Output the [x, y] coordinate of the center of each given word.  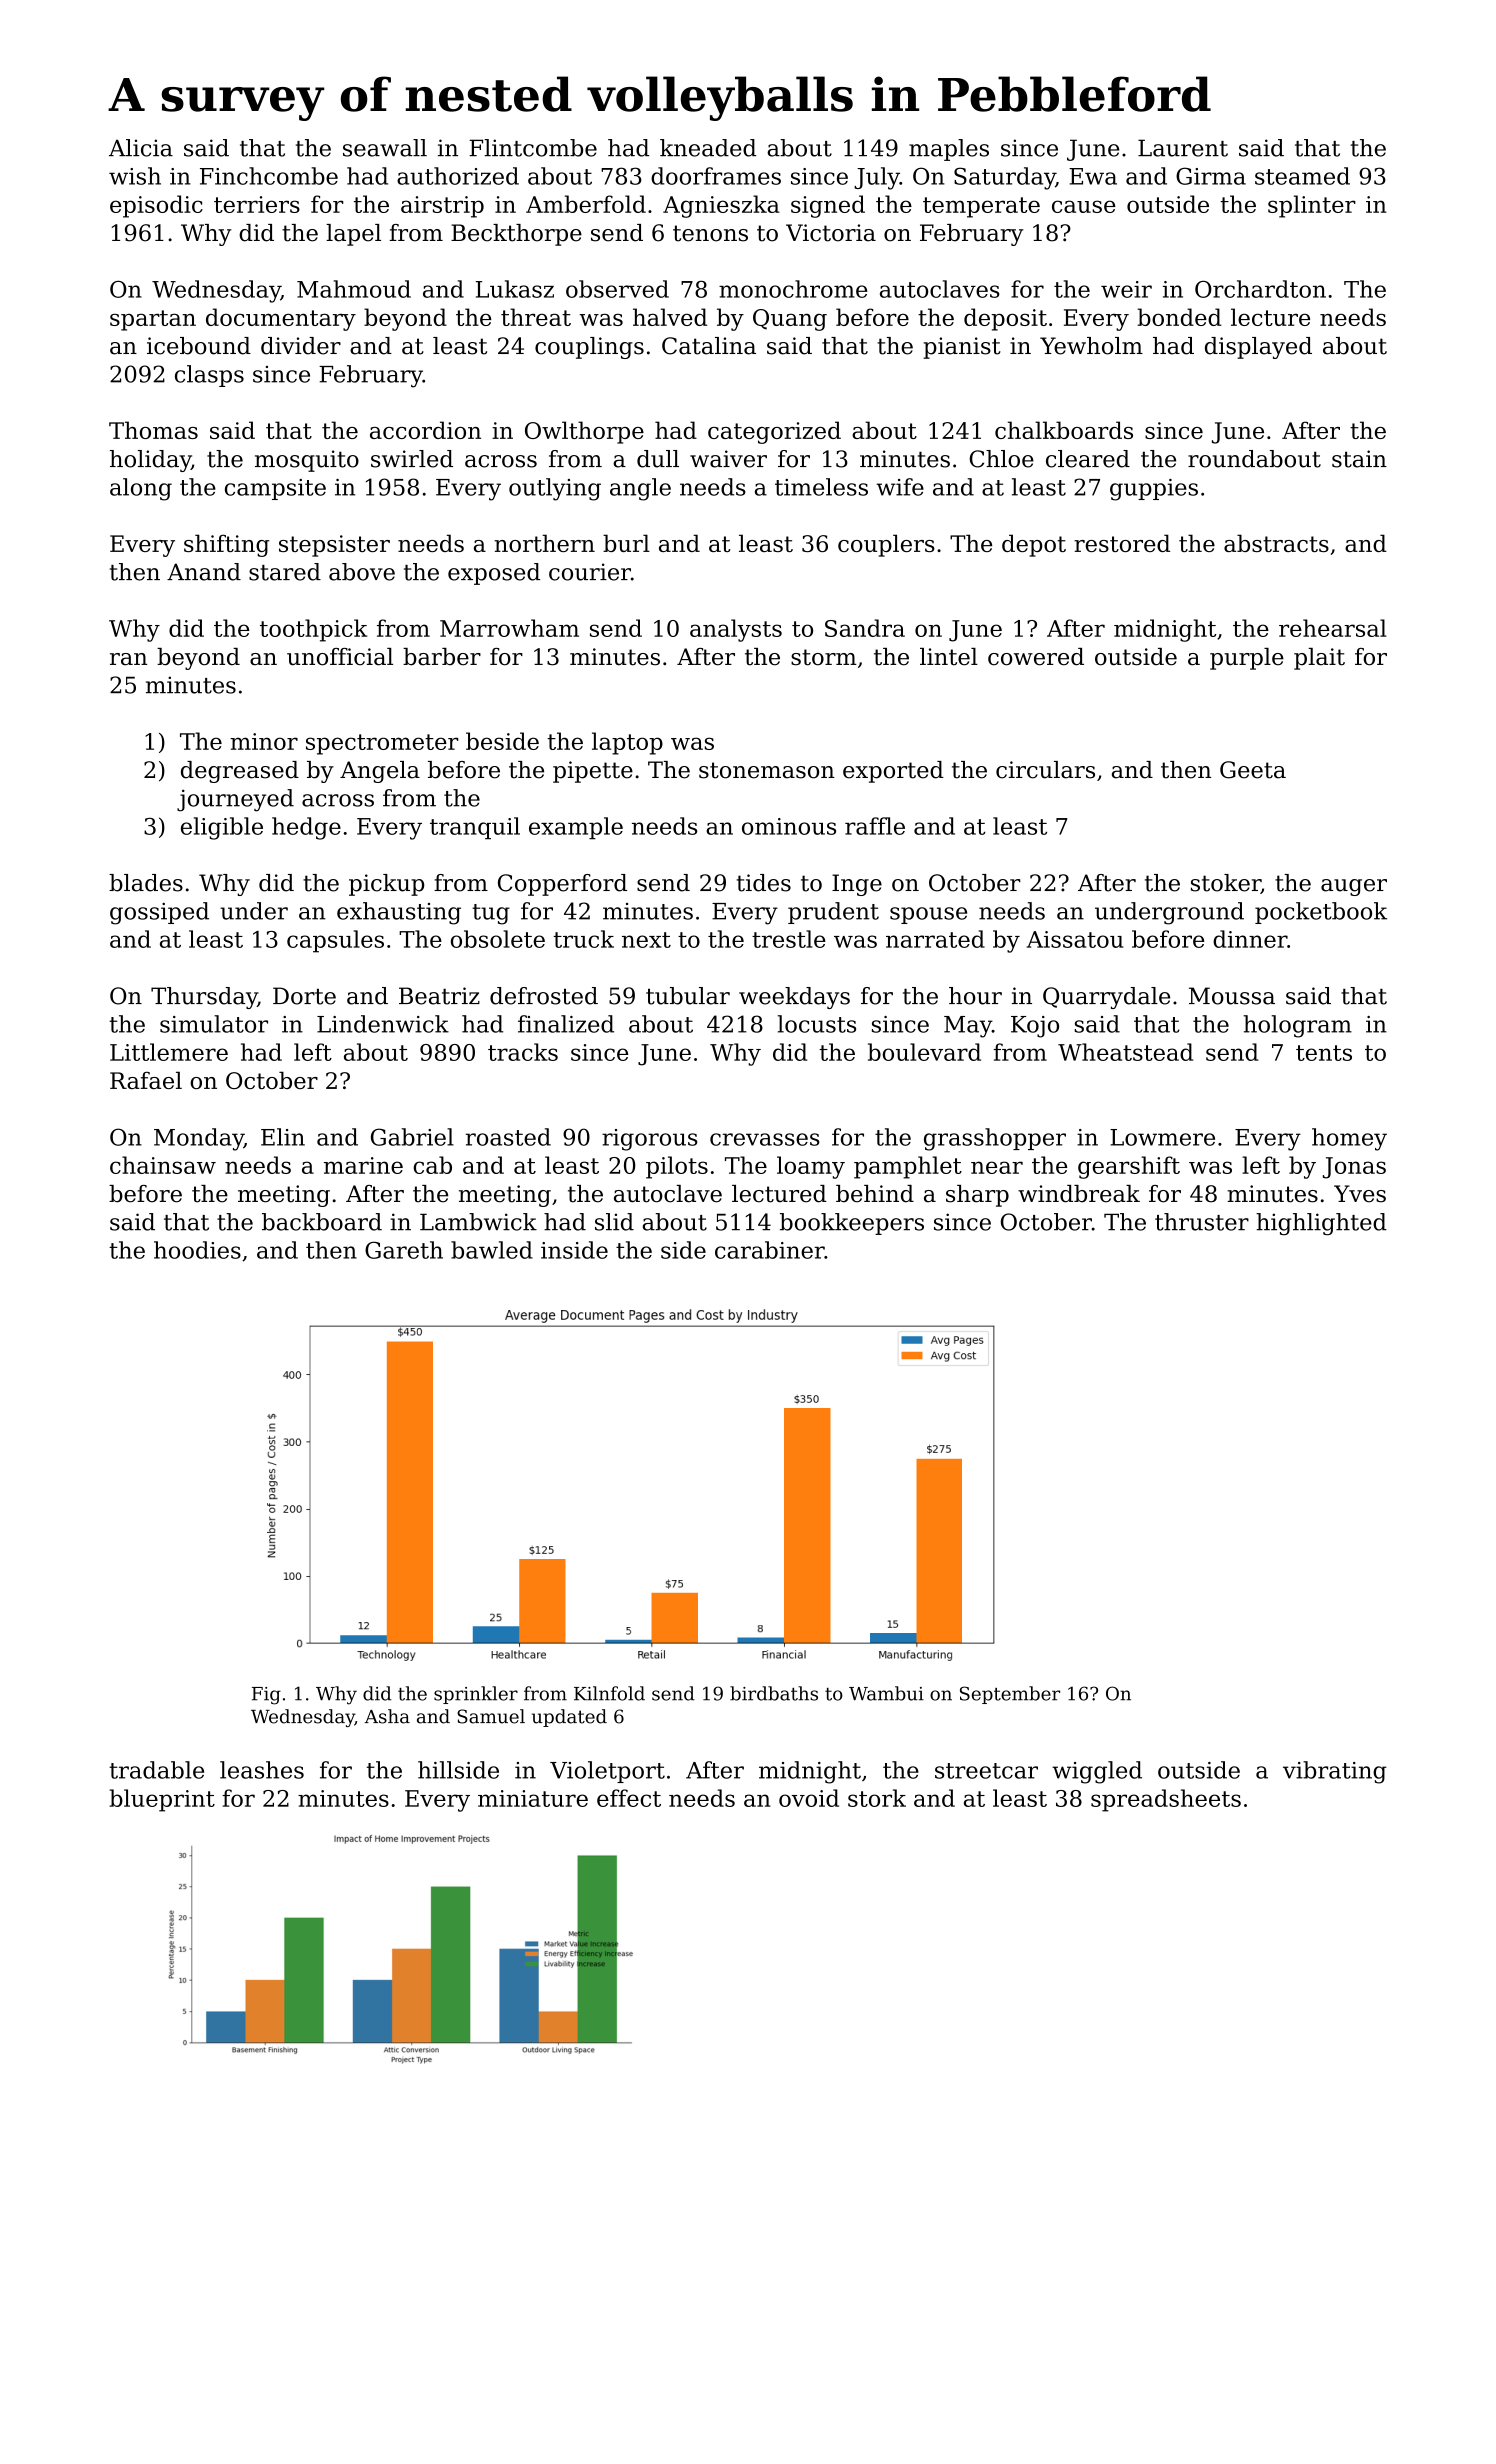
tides [764, 883]
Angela [380, 772]
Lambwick [478, 1222]
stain [1359, 459]
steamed [1302, 176]
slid [614, 1222]
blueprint [162, 1800]
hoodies [197, 1250]
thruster [1202, 1222]
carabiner [770, 1250]
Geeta [1253, 770]
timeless [821, 487]
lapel [353, 235]
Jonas [1354, 1168]
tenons [710, 233]
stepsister [334, 546]
